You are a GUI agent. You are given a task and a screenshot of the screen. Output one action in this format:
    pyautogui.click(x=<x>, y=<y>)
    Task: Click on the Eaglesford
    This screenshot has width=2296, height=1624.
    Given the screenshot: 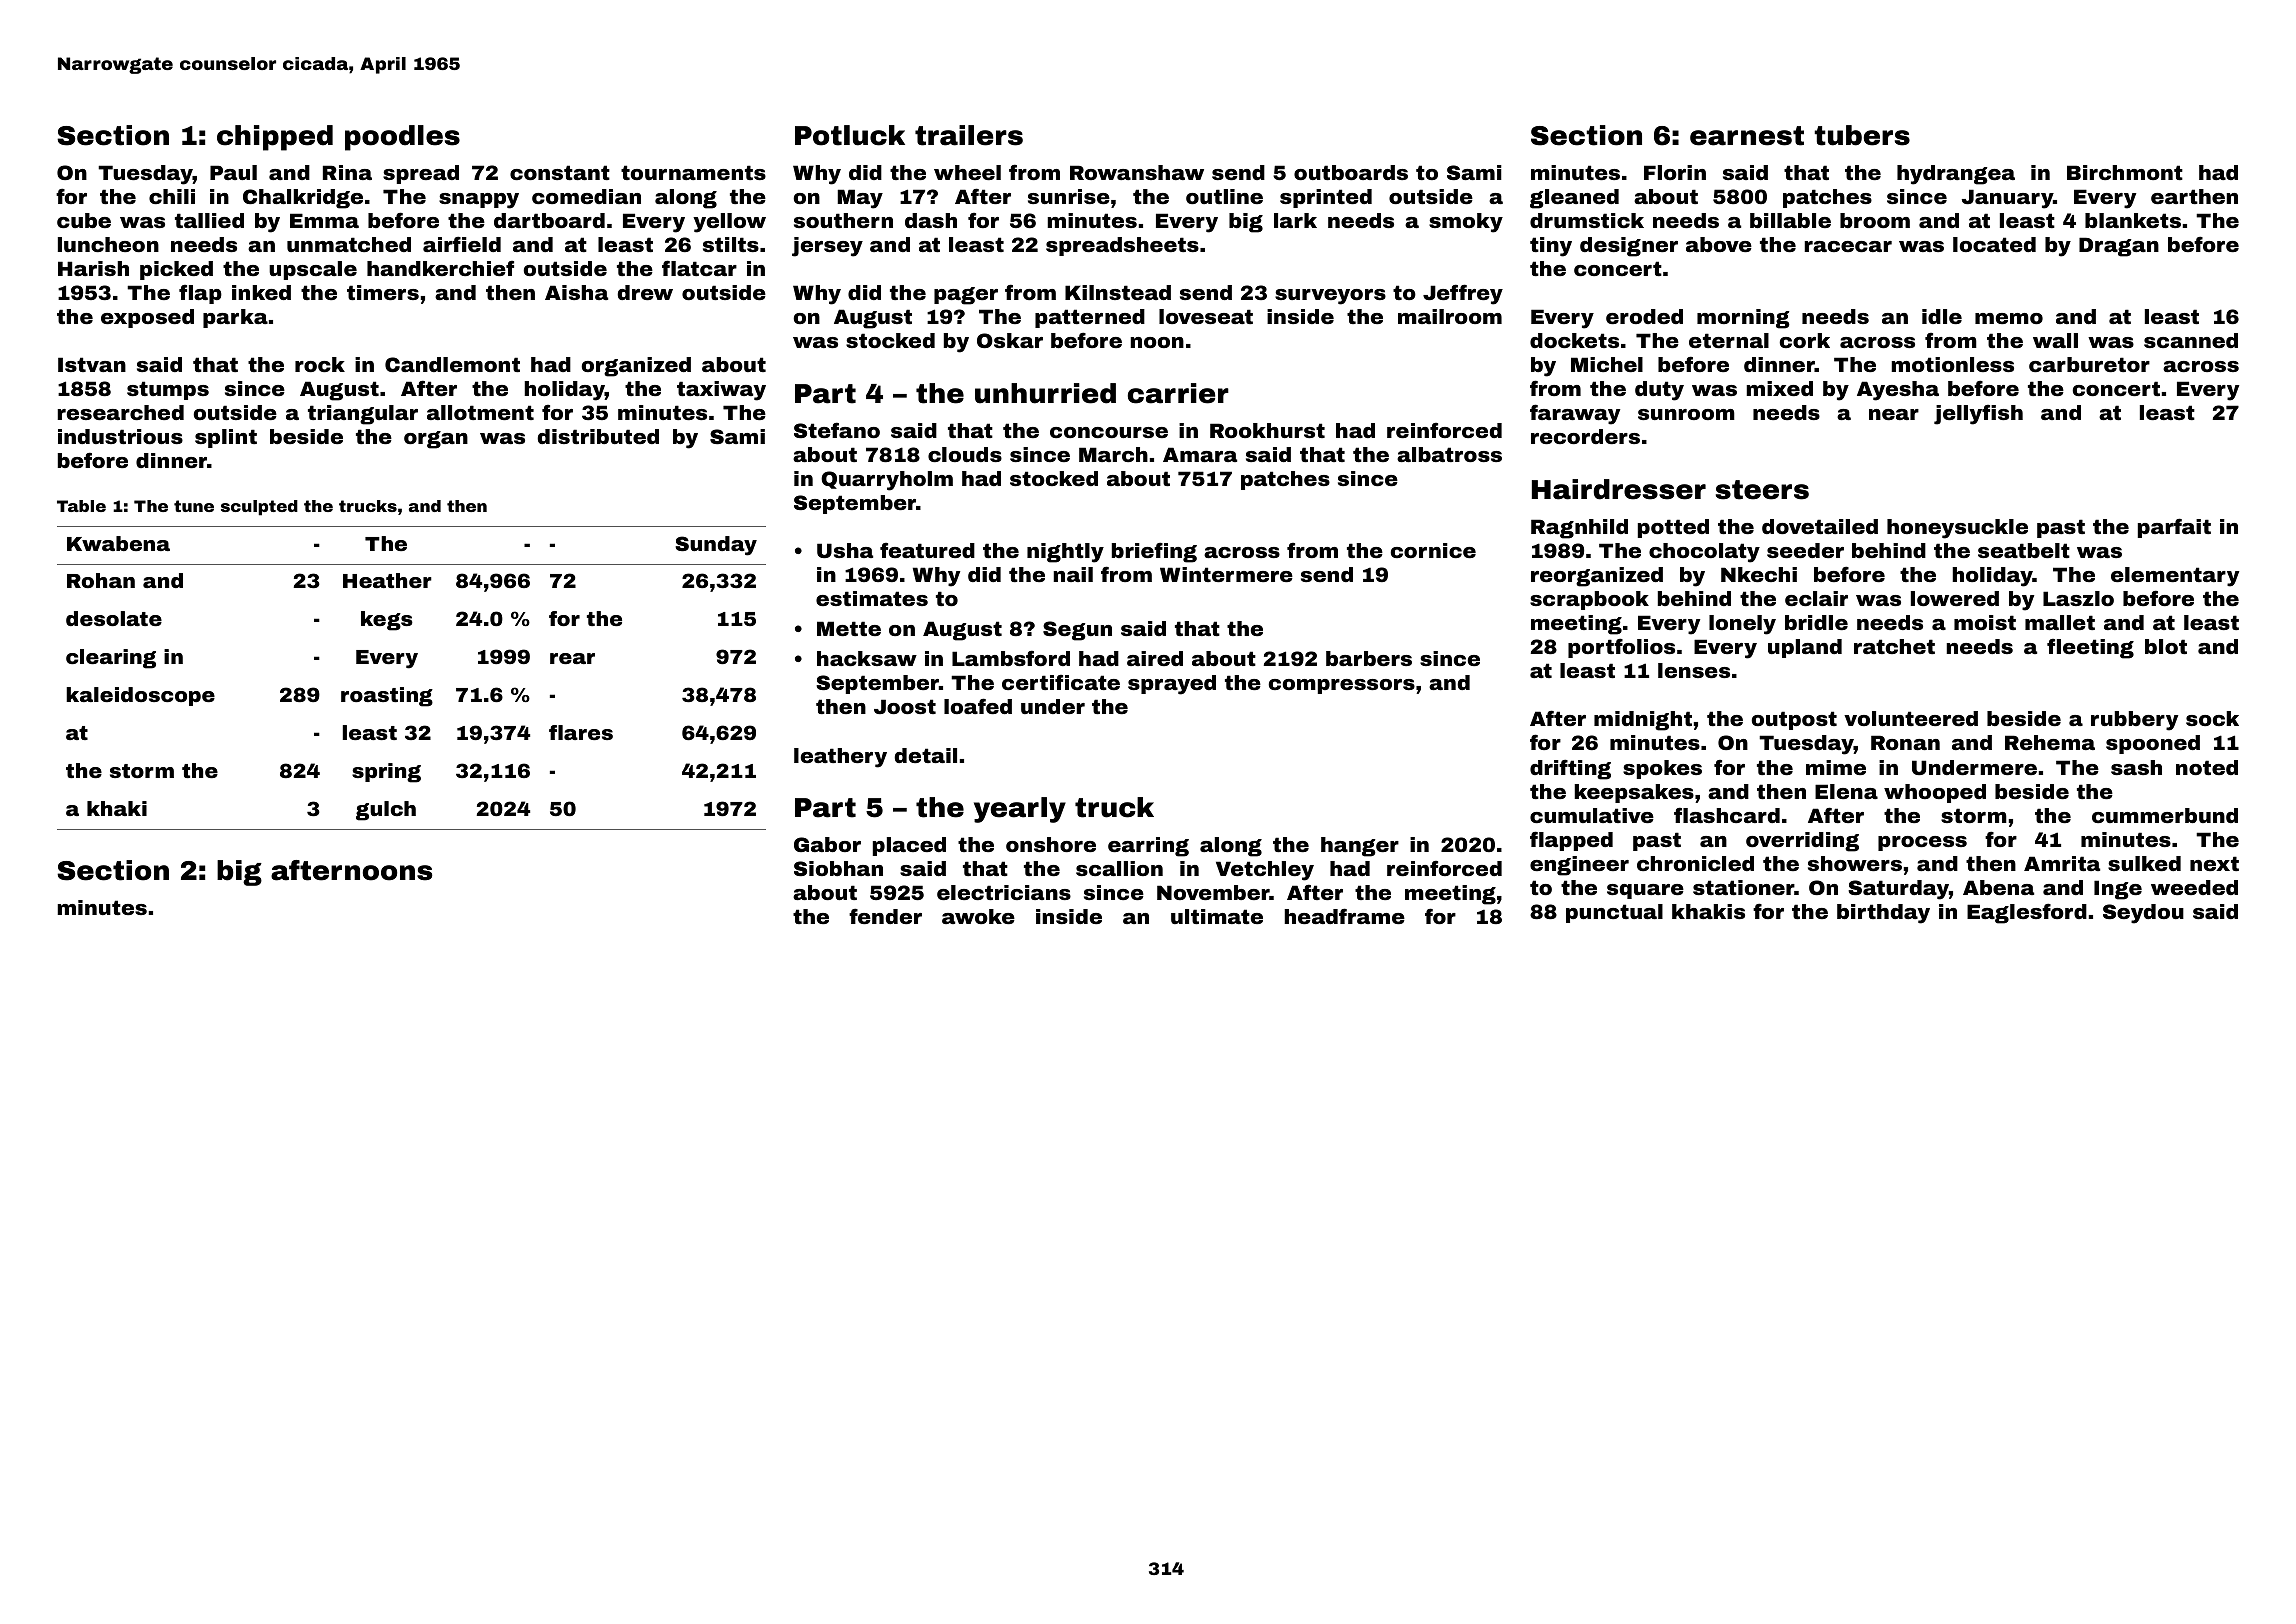 What is the action you would take?
    pyautogui.click(x=2027, y=913)
